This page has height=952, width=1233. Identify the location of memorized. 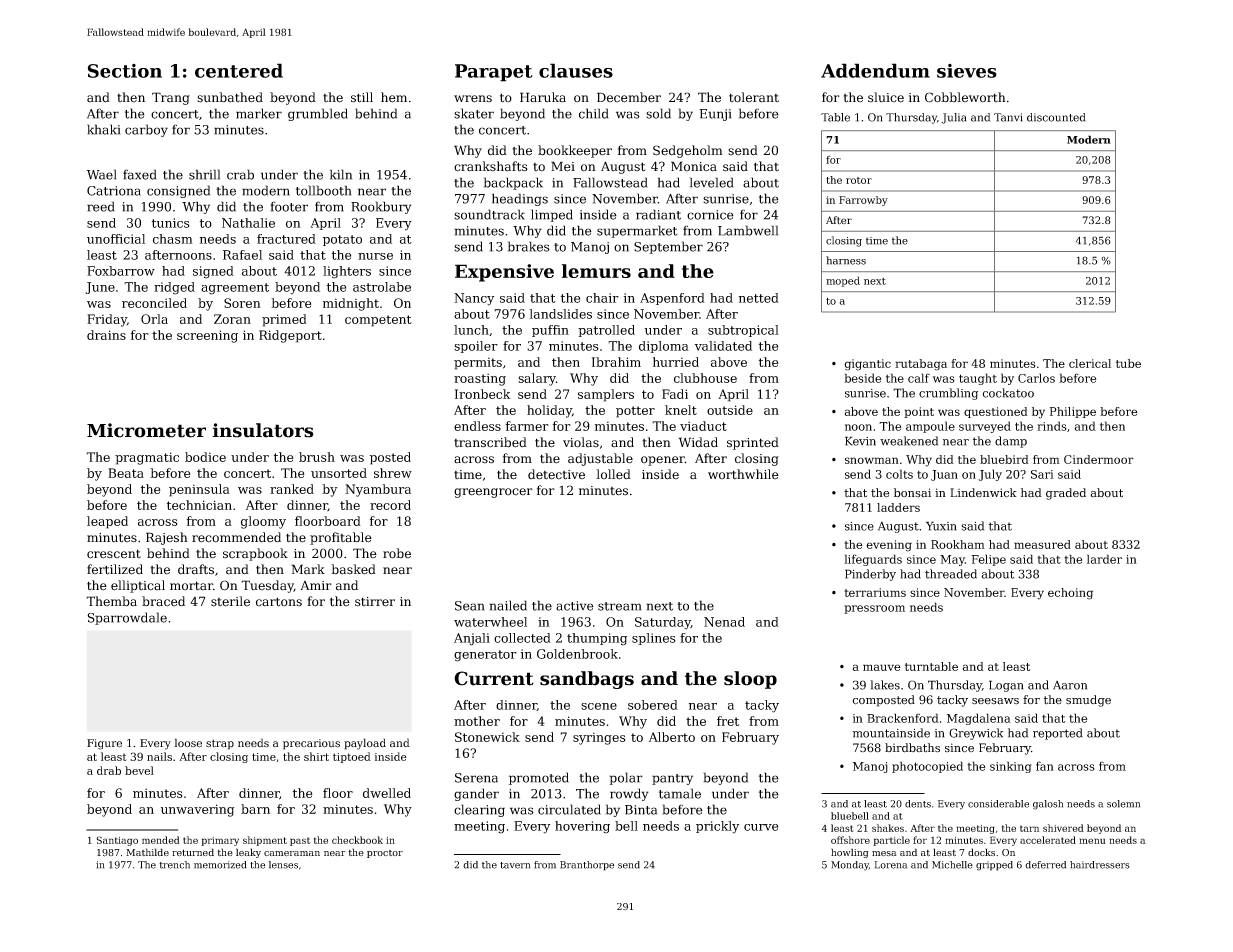
(220, 865).
